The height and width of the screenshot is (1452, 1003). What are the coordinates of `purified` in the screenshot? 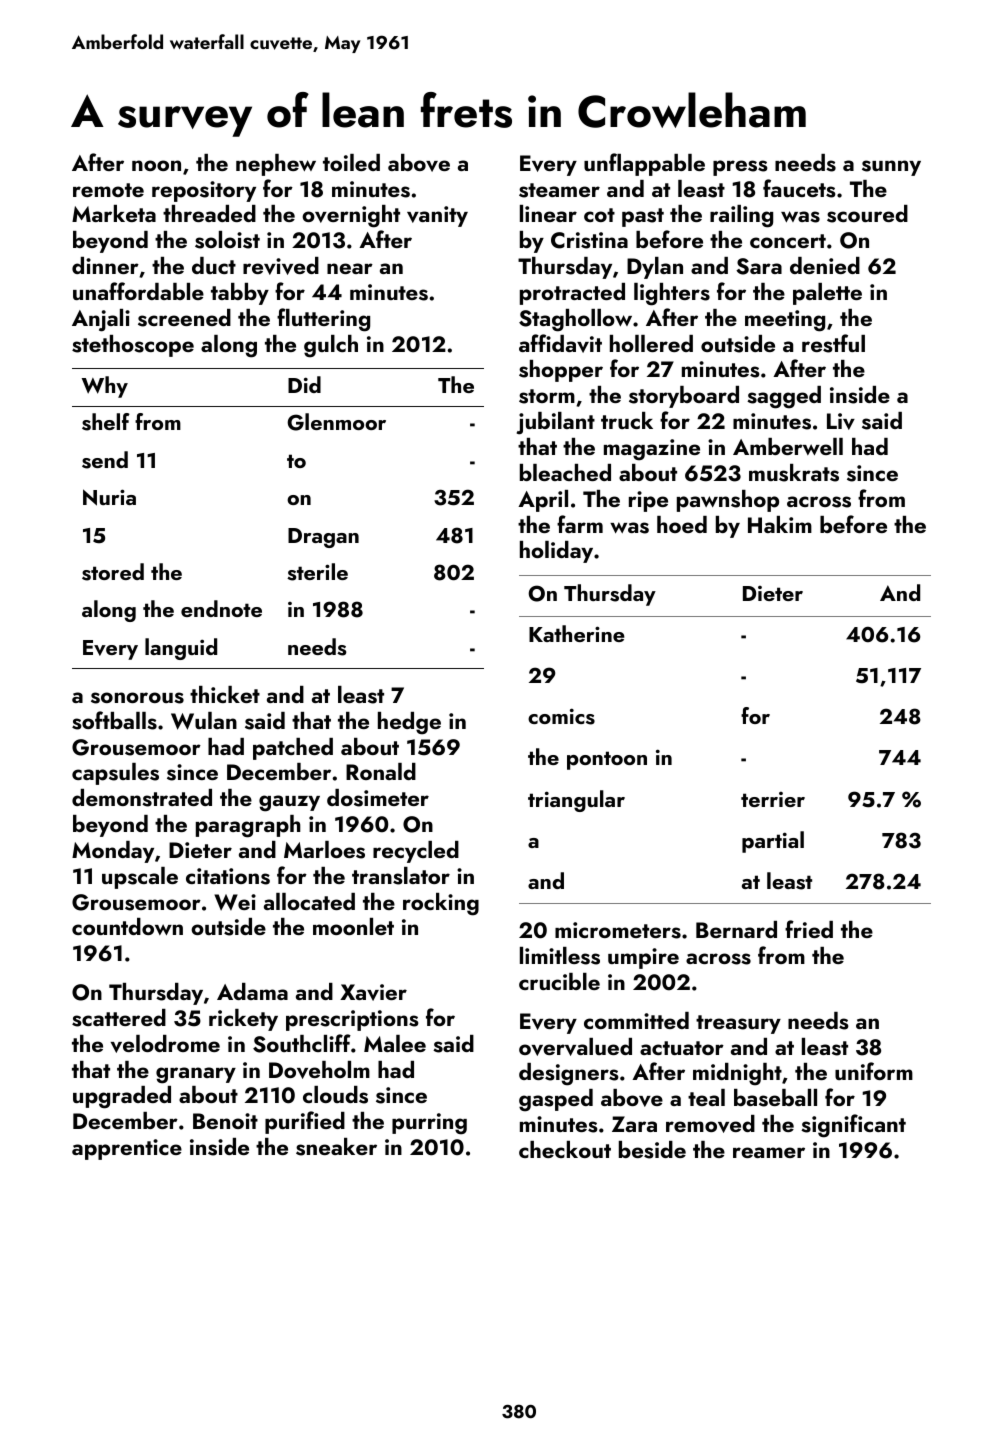 It's located at (305, 1122).
